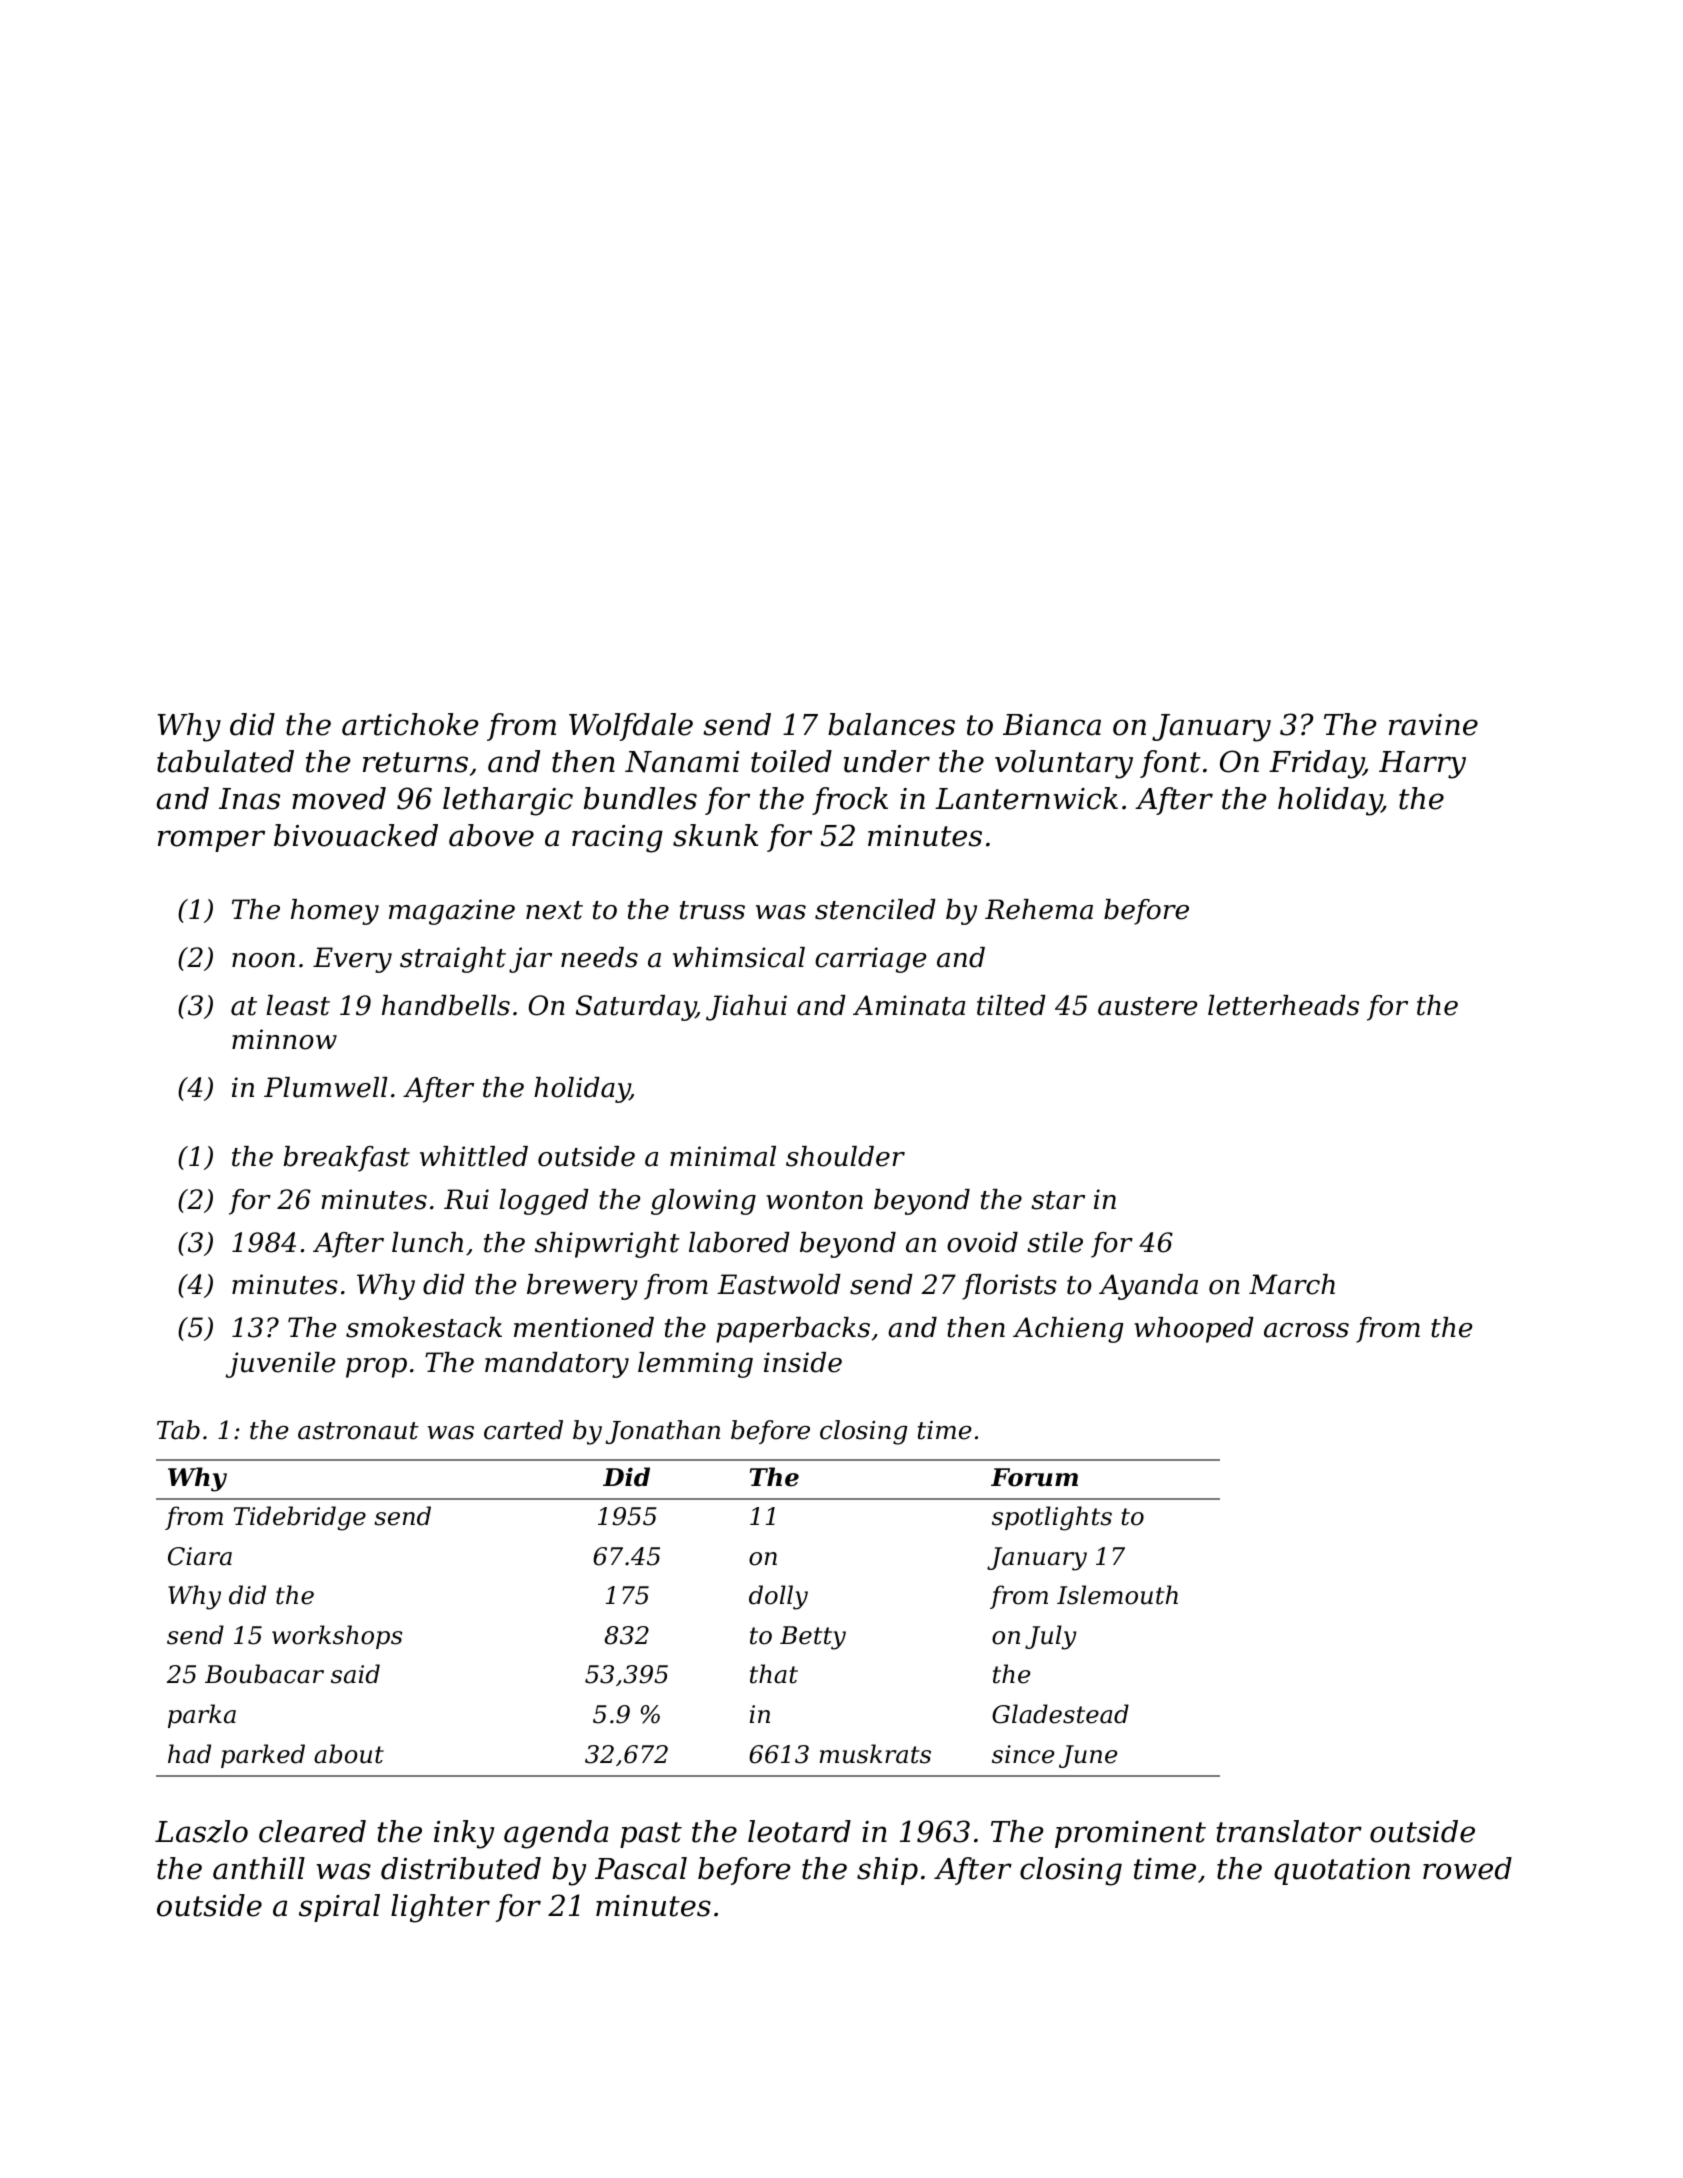 The image size is (1683, 2178). Describe the element at coordinates (300, 1518) in the screenshot. I see `Tidebridge` at that location.
